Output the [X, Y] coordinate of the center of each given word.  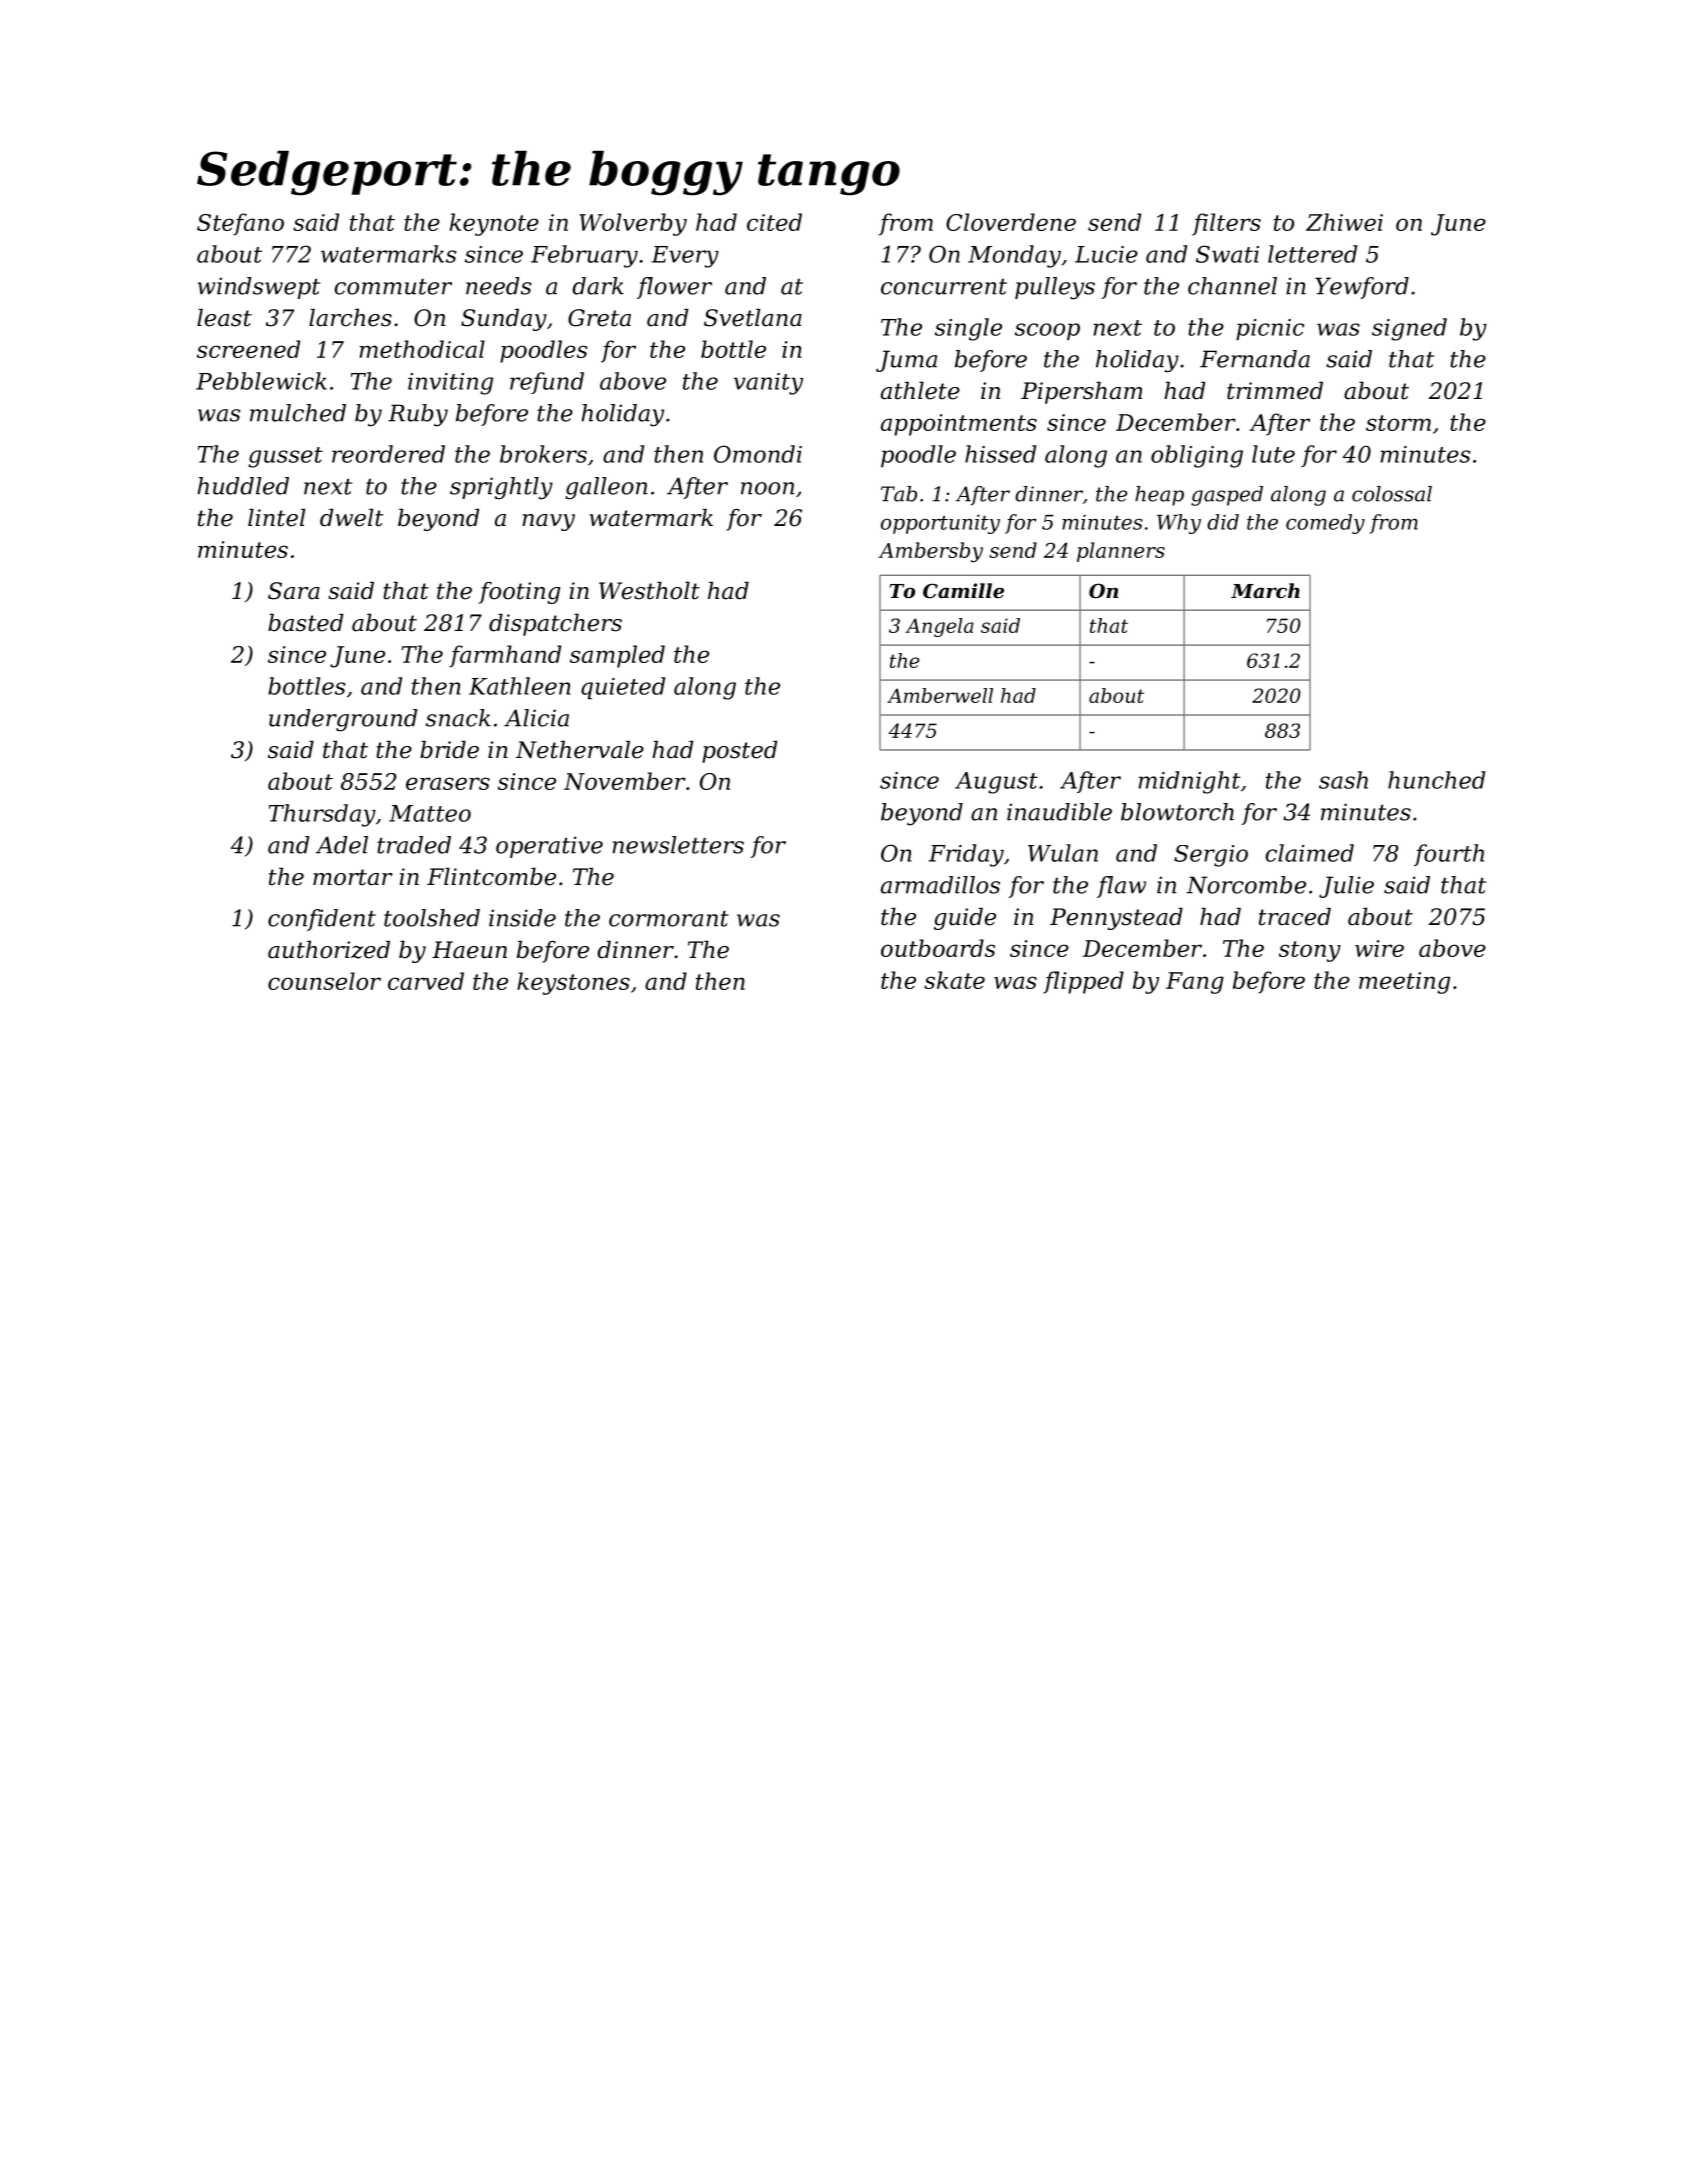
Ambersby [930, 552]
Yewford [1362, 288]
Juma [906, 361]
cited [774, 222]
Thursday [322, 815]
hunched [1436, 780]
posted [739, 752]
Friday [966, 855]
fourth [1449, 855]
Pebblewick [261, 381]
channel [1232, 286]
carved [426, 981]
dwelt [352, 518]
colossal [1392, 494]
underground [343, 720]
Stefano [240, 224]
